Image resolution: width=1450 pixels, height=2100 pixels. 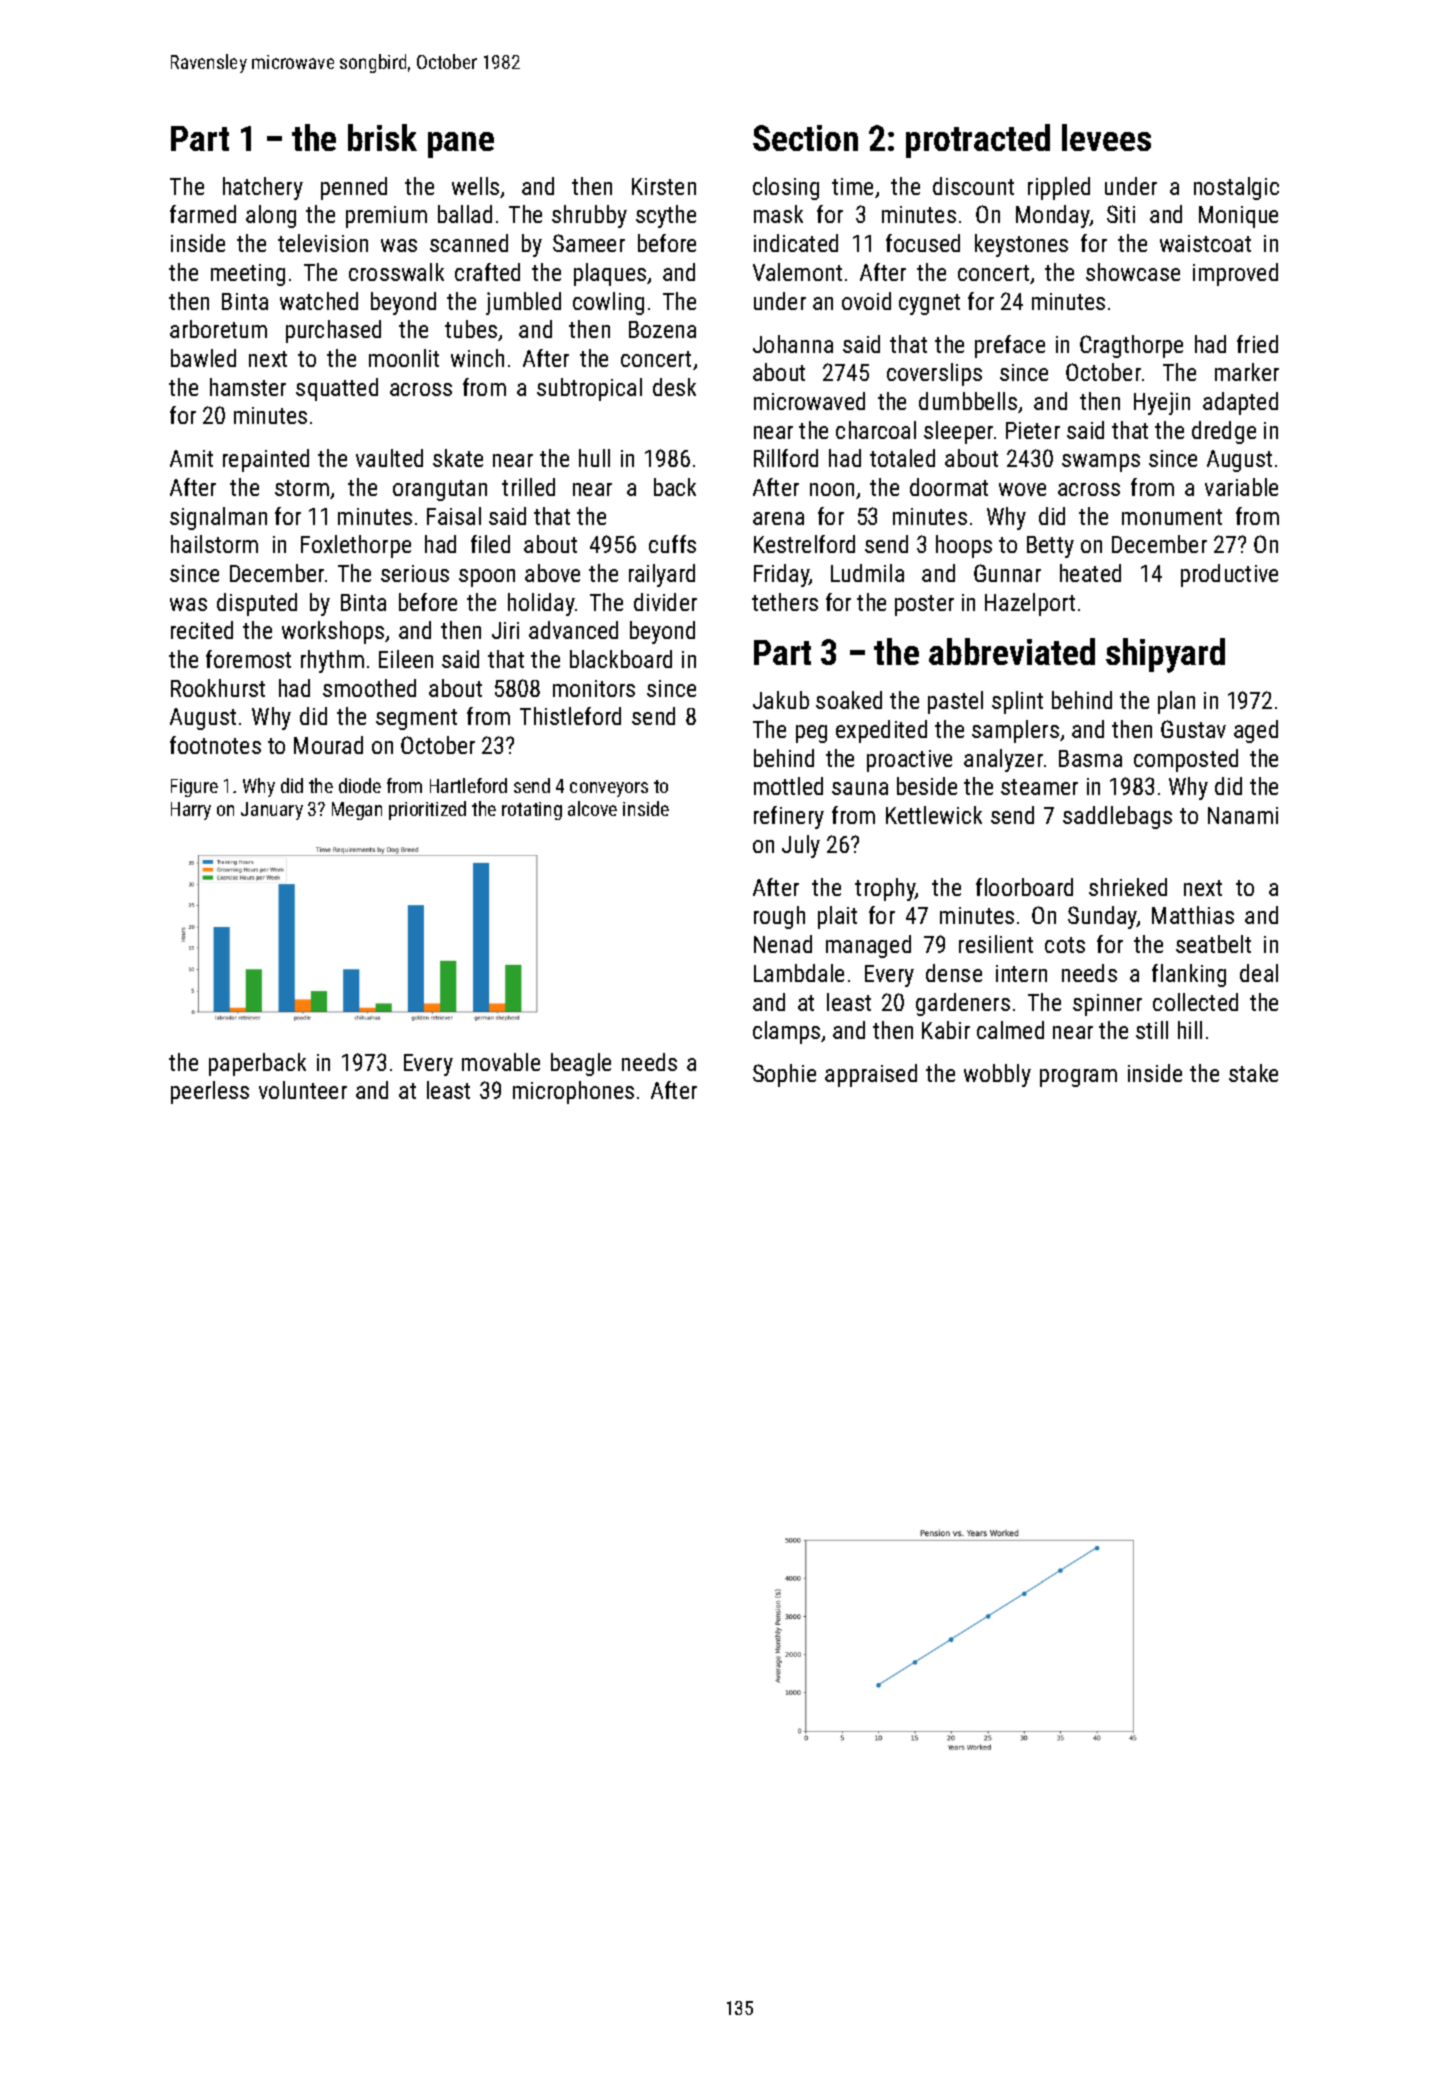 I want to click on Foxlethorpe, so click(x=356, y=546).
